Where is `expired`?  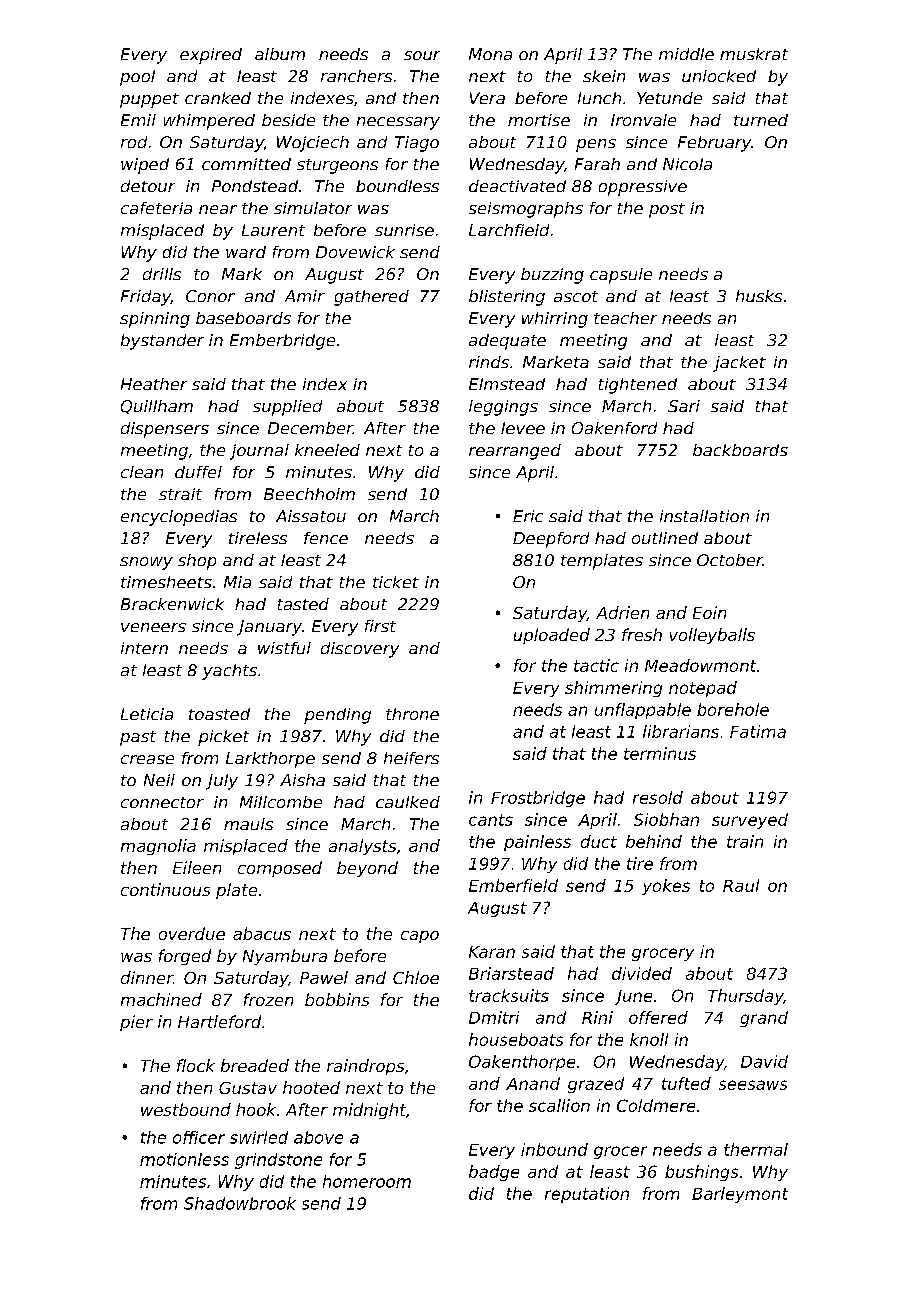 expired is located at coordinates (211, 56).
